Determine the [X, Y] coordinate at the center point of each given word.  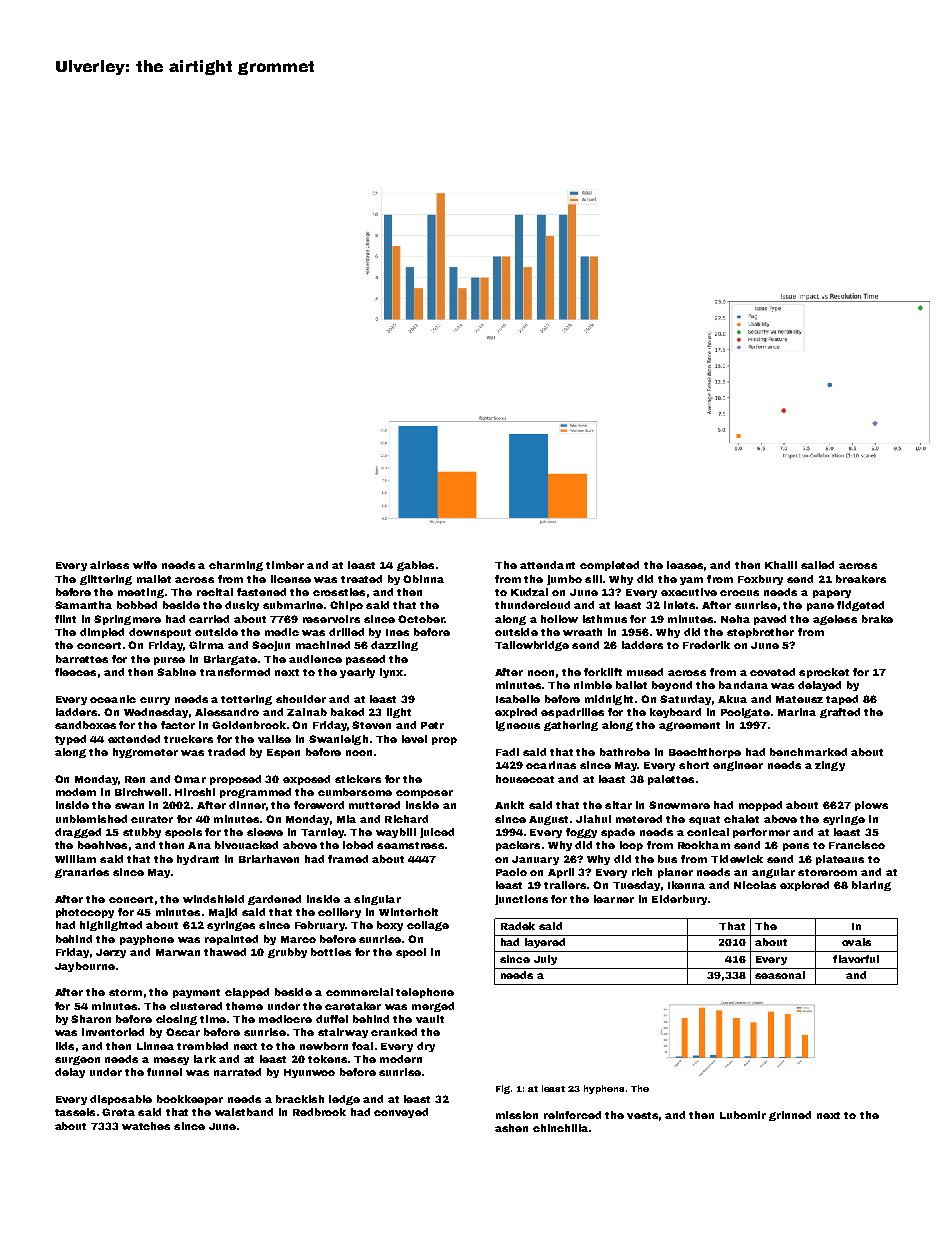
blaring [871, 886]
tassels [75, 1112]
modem [76, 792]
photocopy [85, 913]
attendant [547, 565]
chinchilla [560, 1128]
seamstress [410, 845]
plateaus [840, 860]
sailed [817, 565]
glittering [106, 580]
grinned [790, 1116]
